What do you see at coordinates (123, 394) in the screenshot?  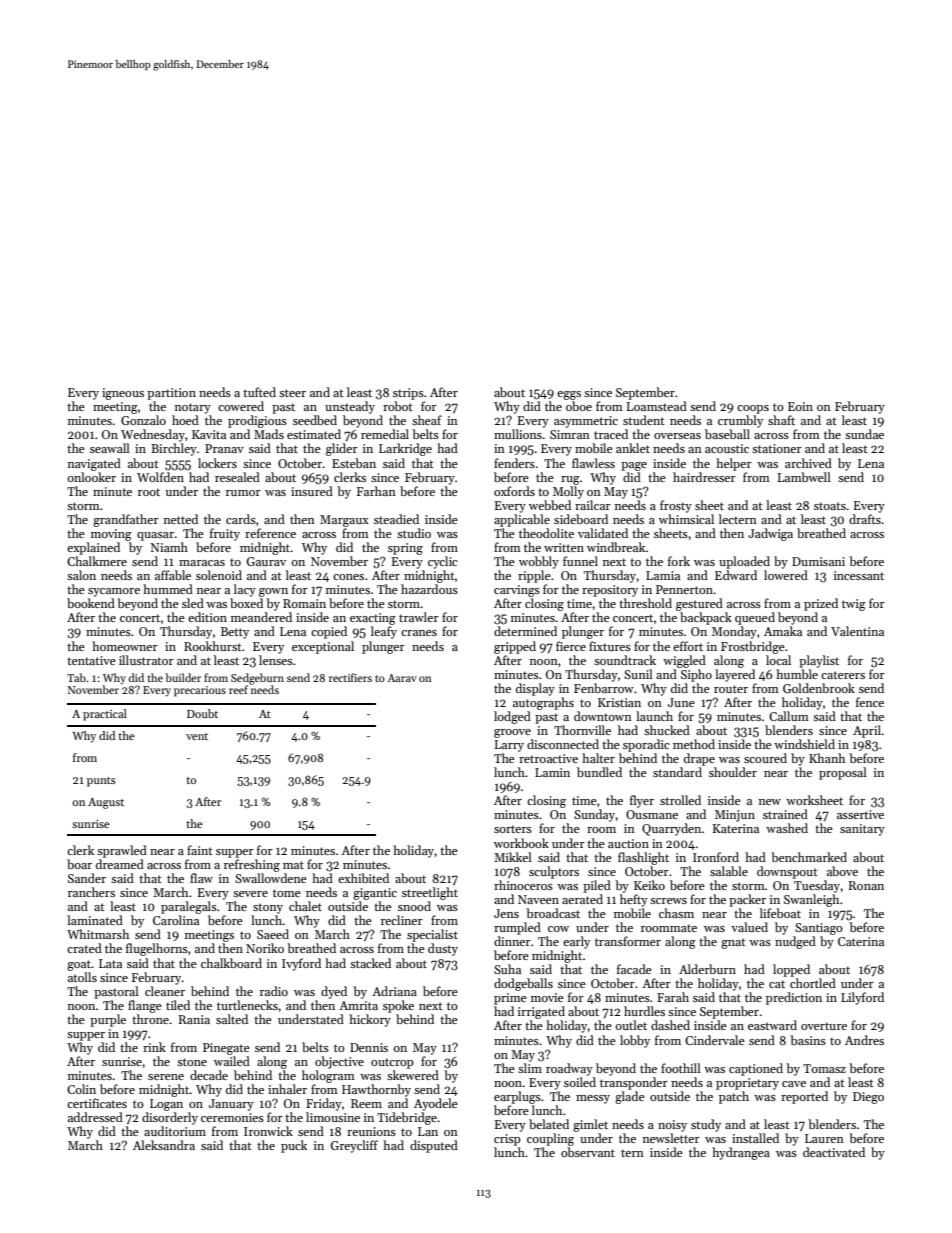 I see `igneous` at bounding box center [123, 394].
